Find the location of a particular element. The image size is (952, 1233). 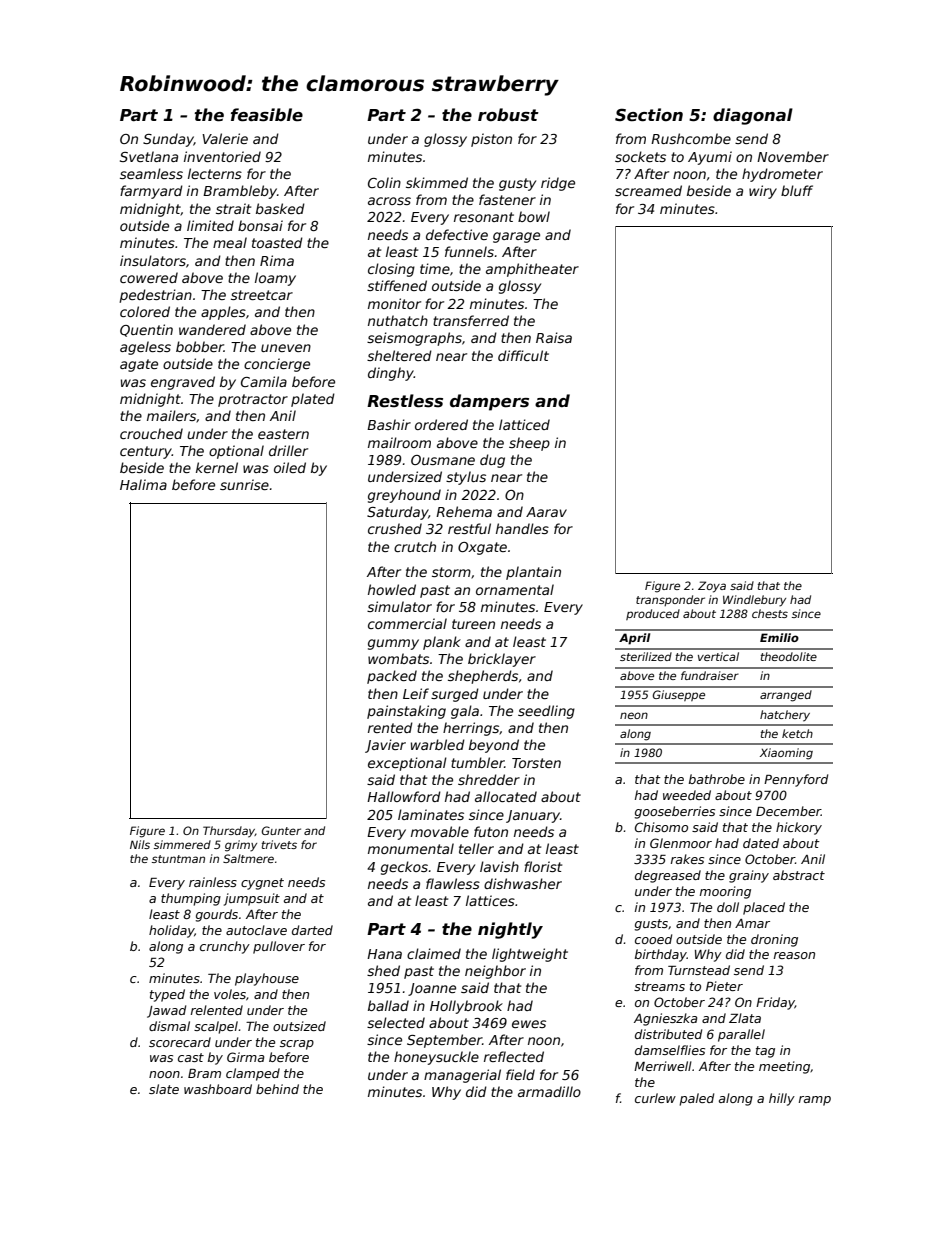

Rehema is located at coordinates (464, 511).
